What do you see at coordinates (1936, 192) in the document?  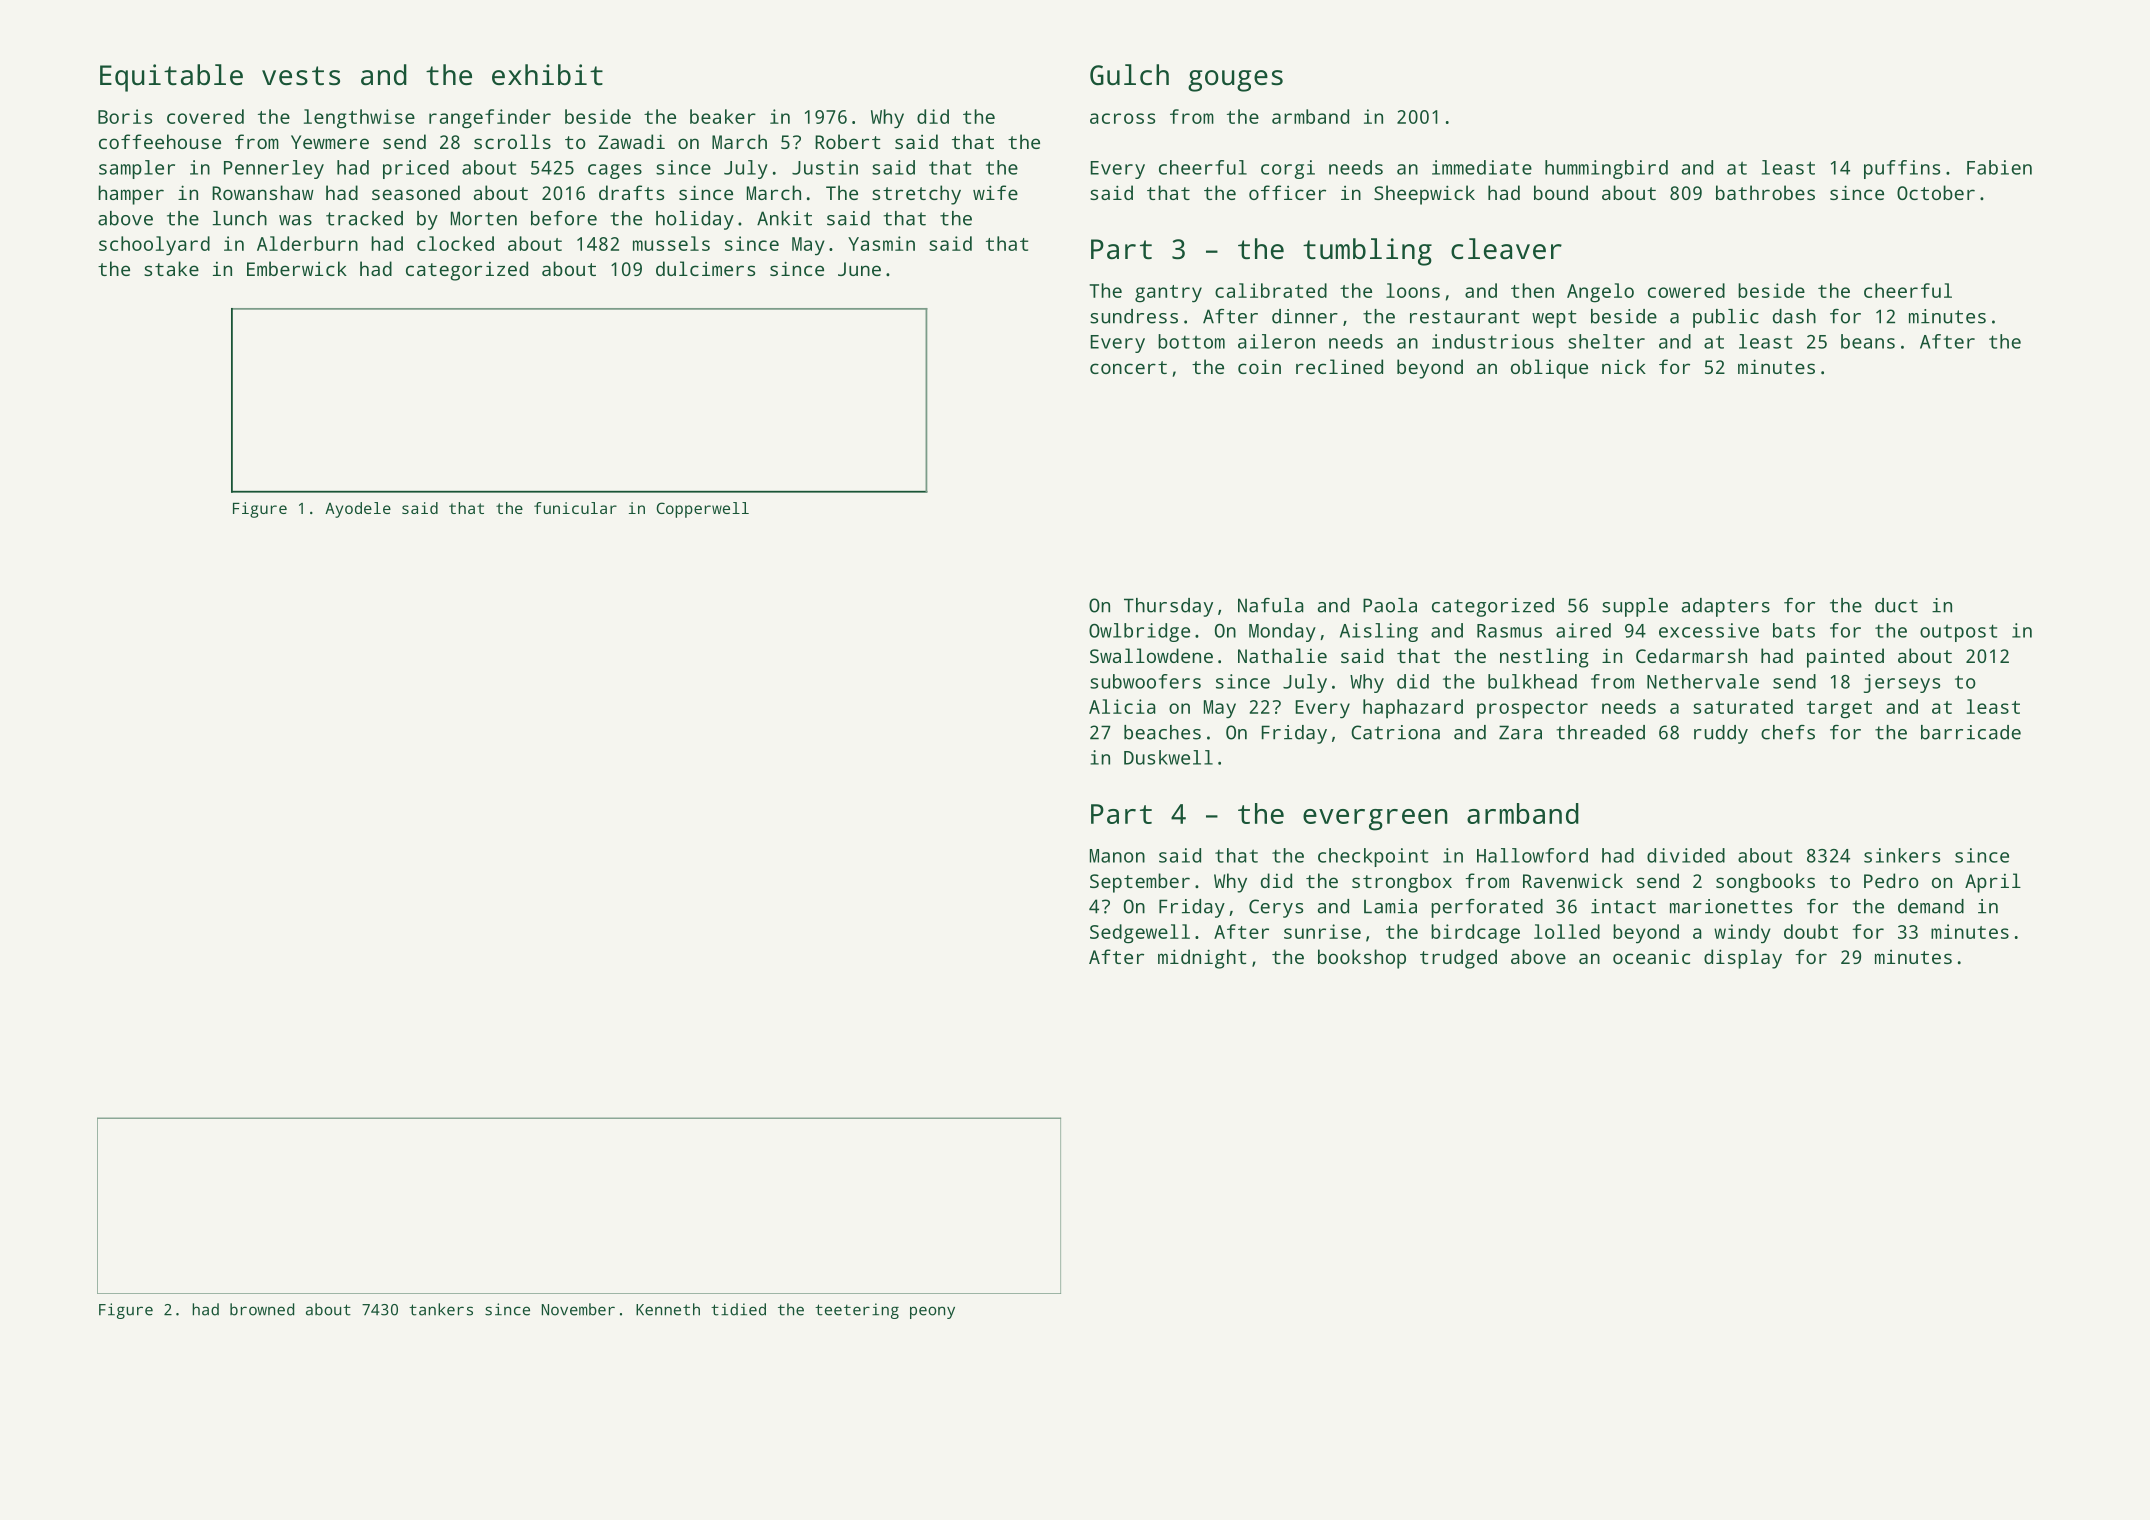 I see `October` at bounding box center [1936, 192].
